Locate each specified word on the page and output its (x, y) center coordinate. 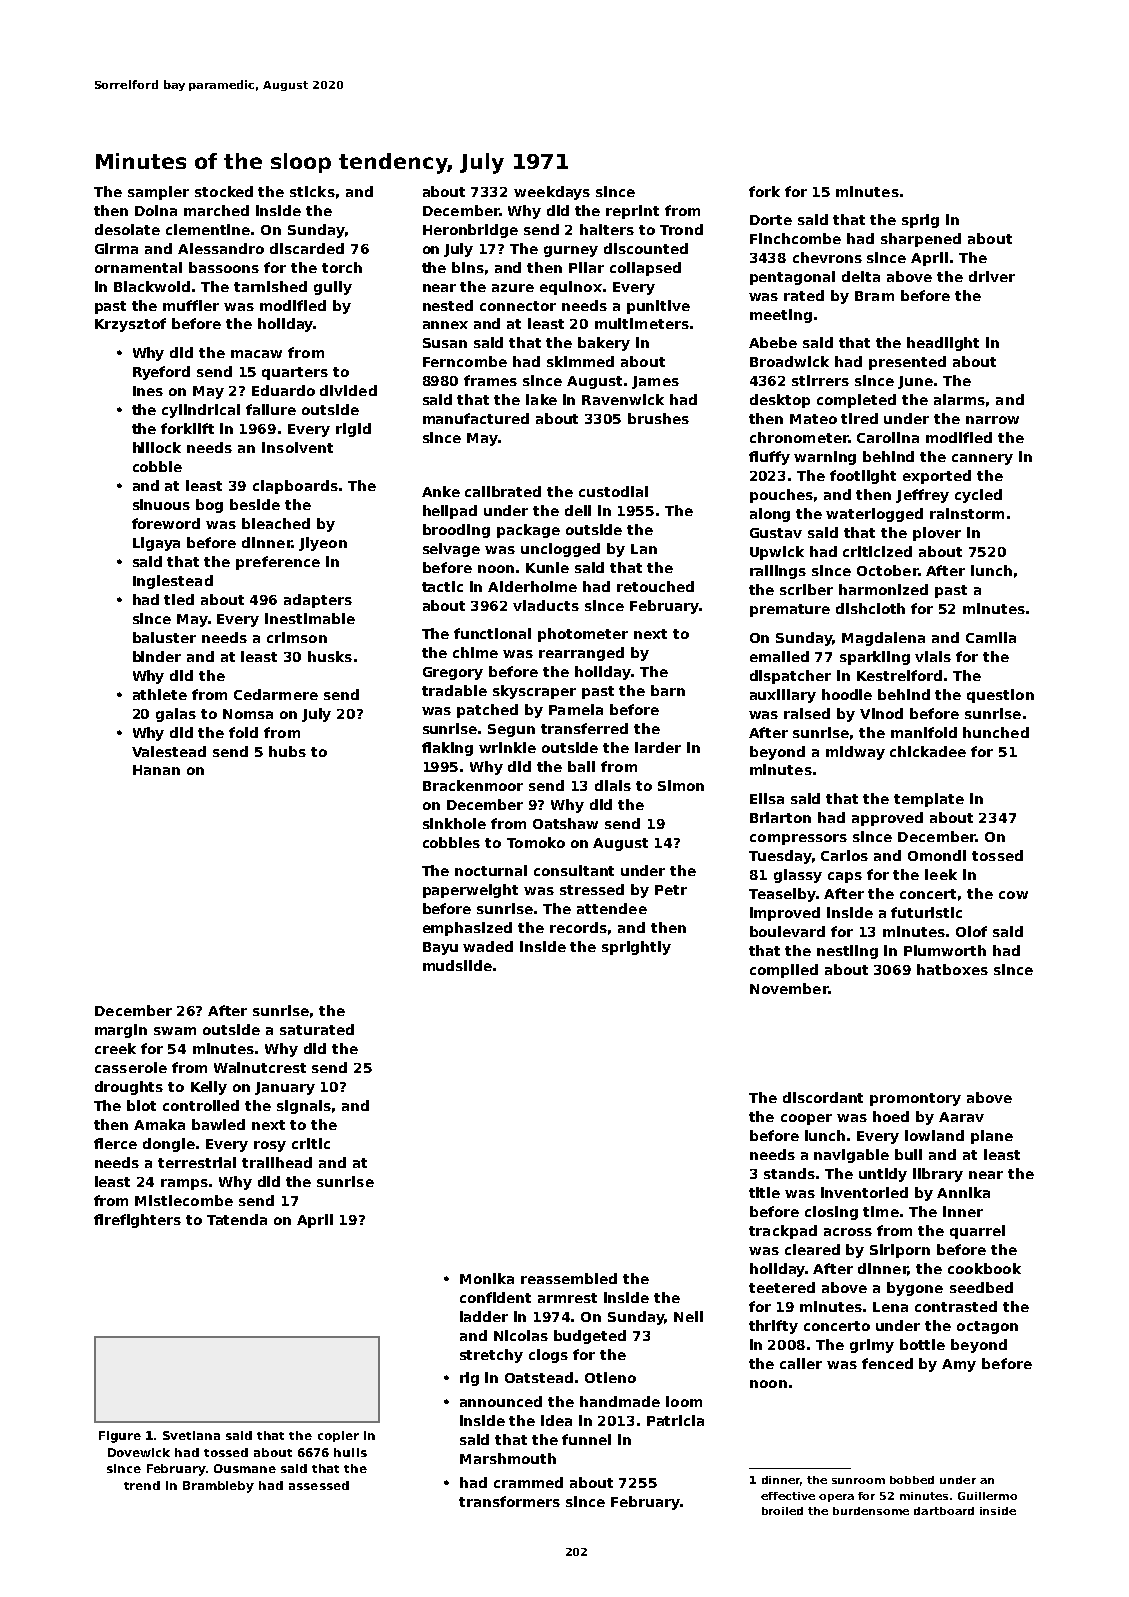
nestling (847, 952)
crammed (528, 1482)
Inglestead (173, 582)
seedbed (981, 1287)
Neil (688, 1316)
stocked (224, 191)
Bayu (440, 948)
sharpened (921, 240)
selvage (451, 550)
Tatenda (237, 1219)
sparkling (875, 658)
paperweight (470, 891)
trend (142, 1485)
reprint (632, 212)
